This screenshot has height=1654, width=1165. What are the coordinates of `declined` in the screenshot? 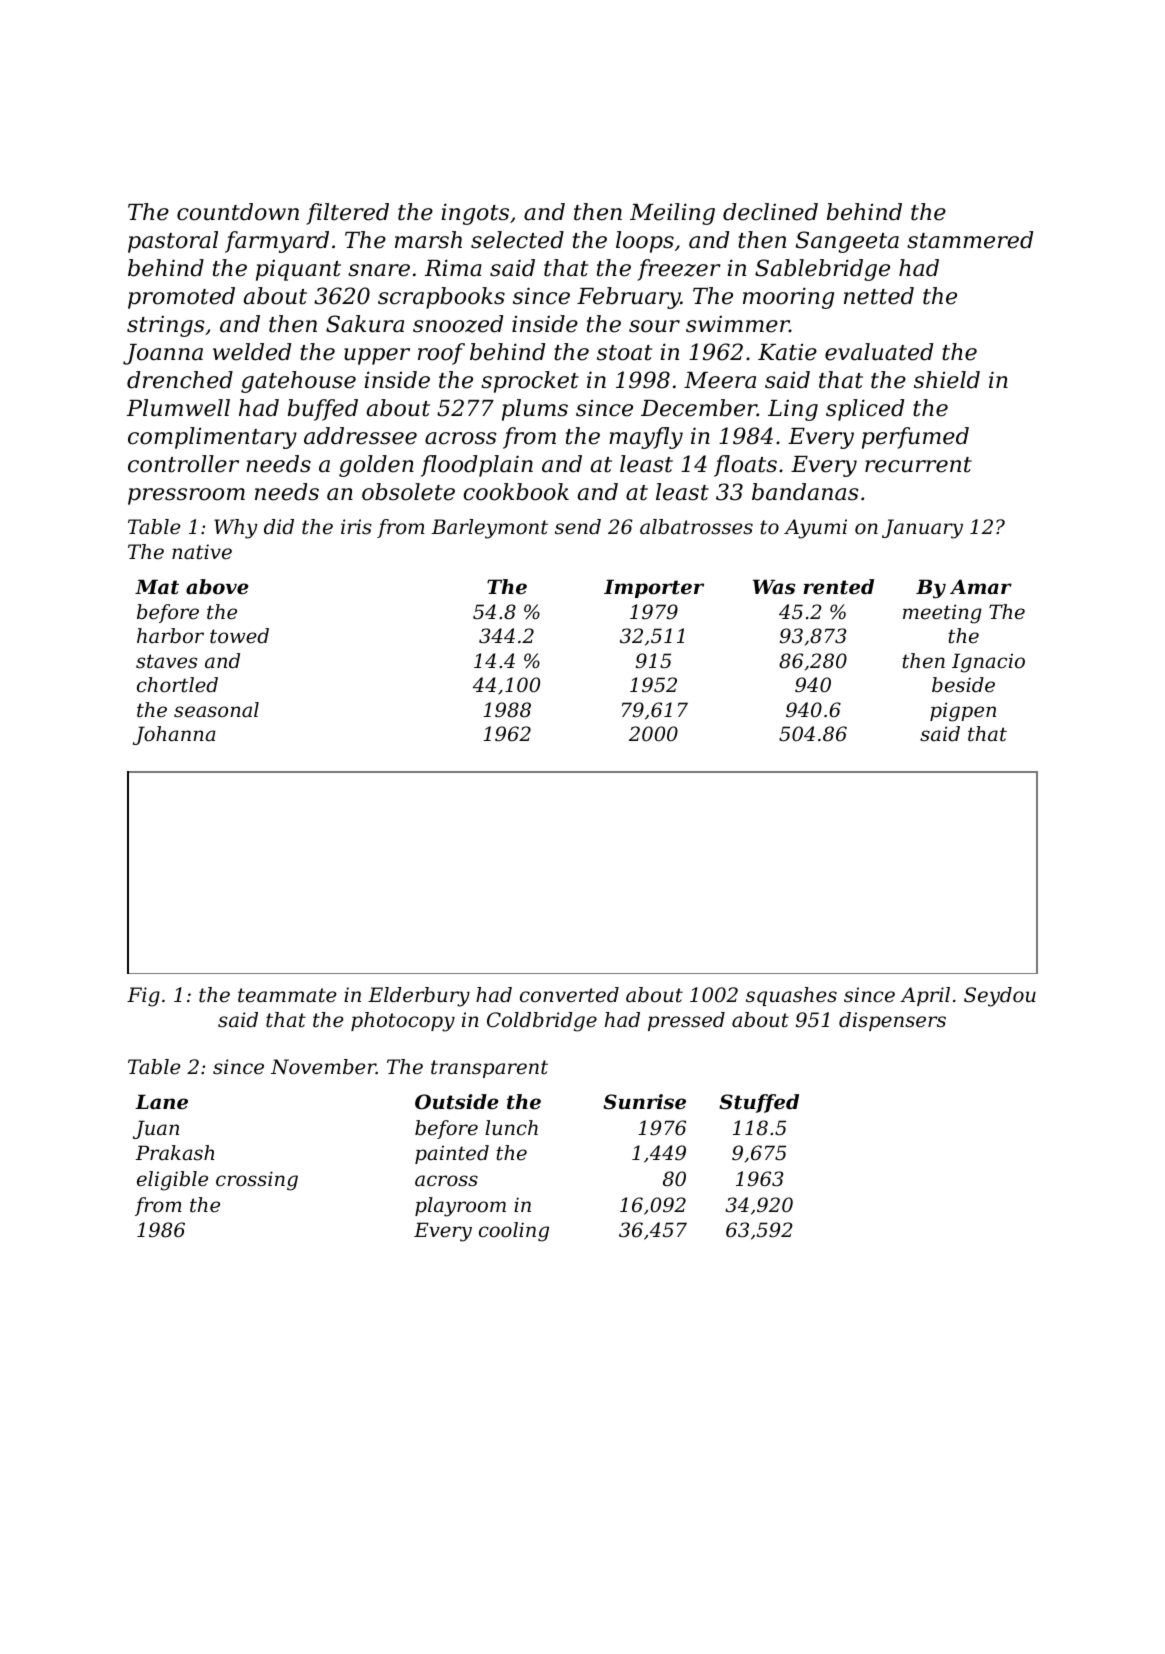 It's located at (770, 212).
